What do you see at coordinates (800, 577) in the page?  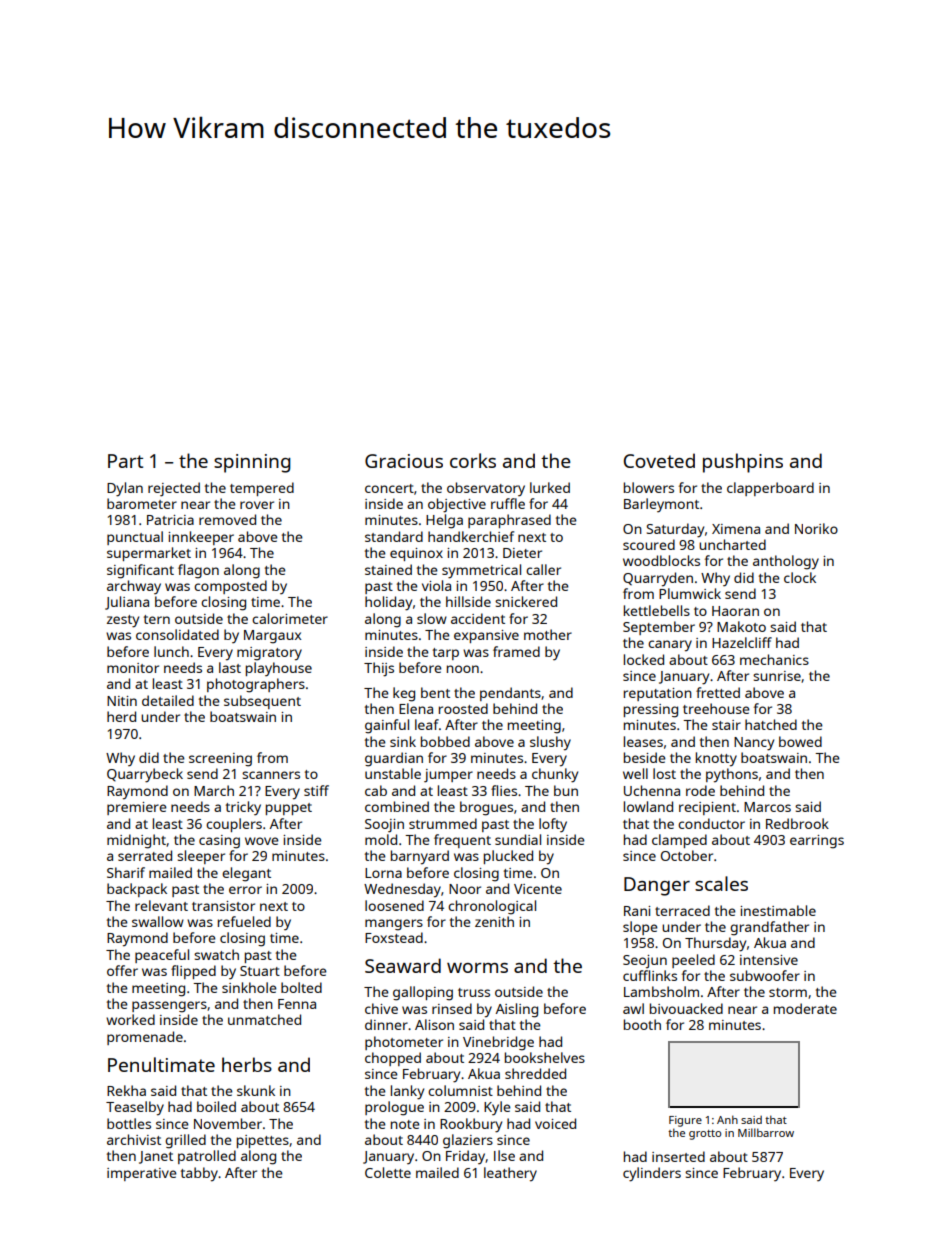 I see `clock` at bounding box center [800, 577].
